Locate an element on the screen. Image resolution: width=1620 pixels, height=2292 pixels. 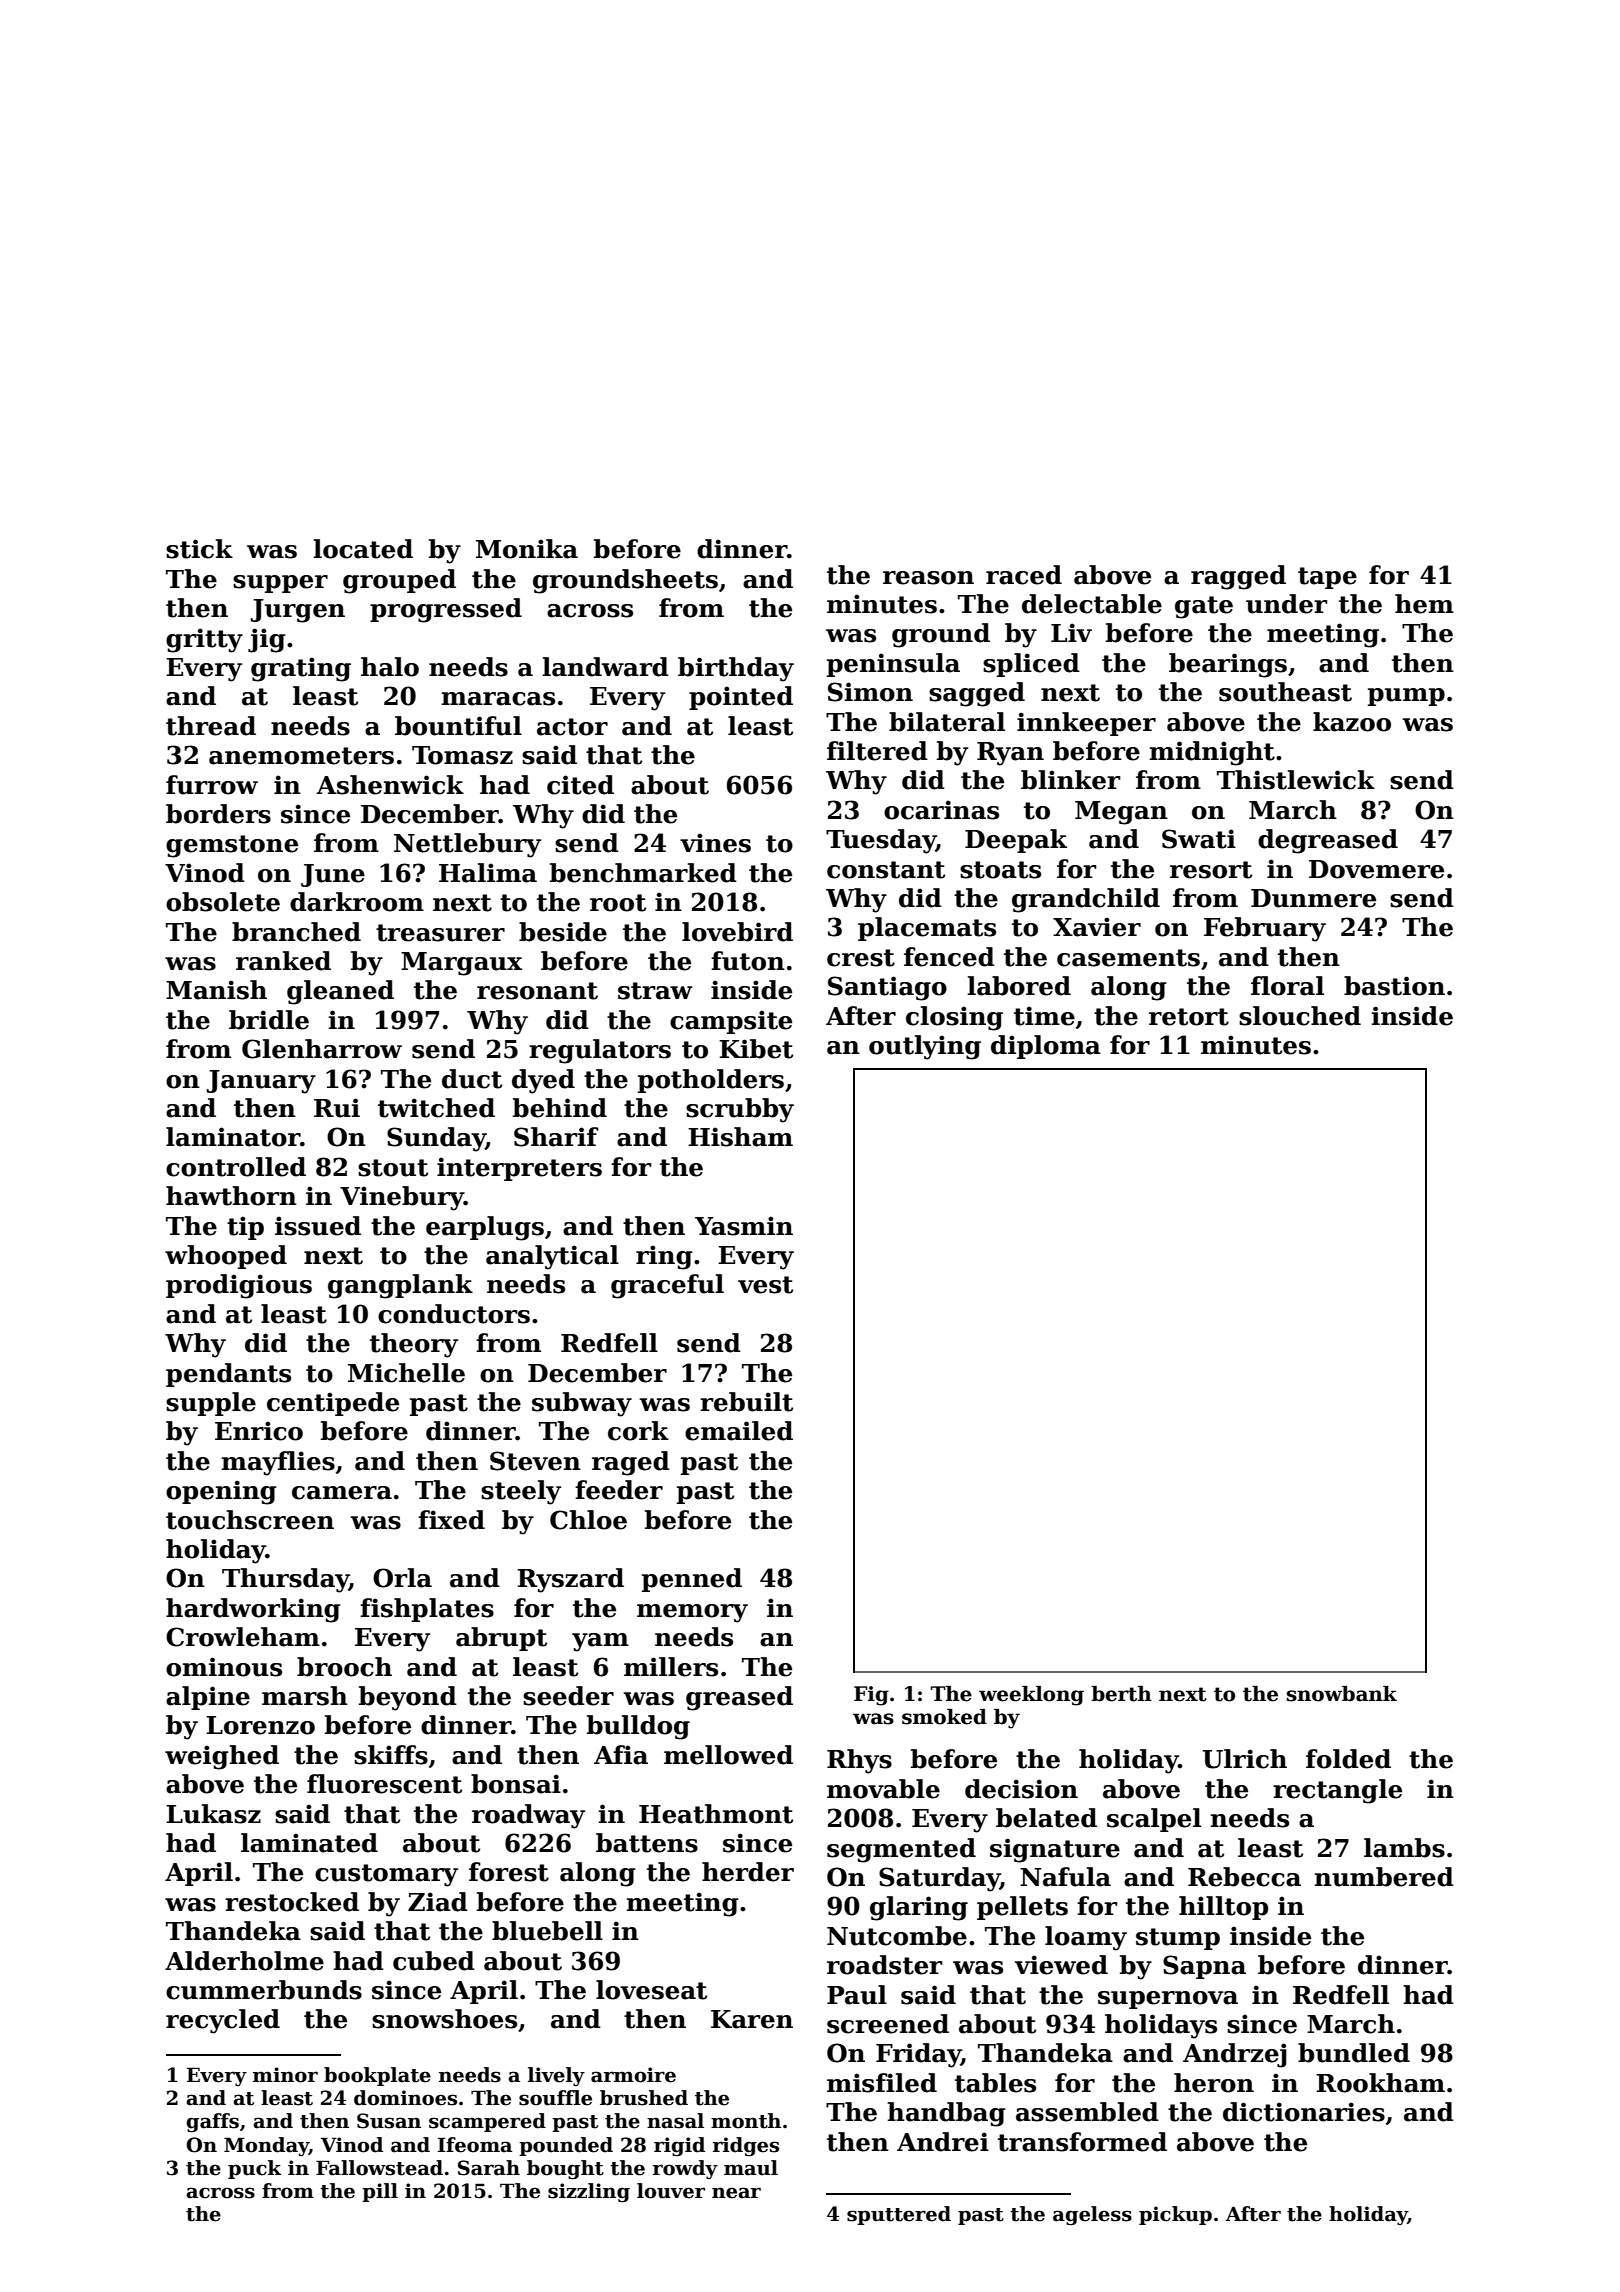
raced is located at coordinates (1024, 575).
